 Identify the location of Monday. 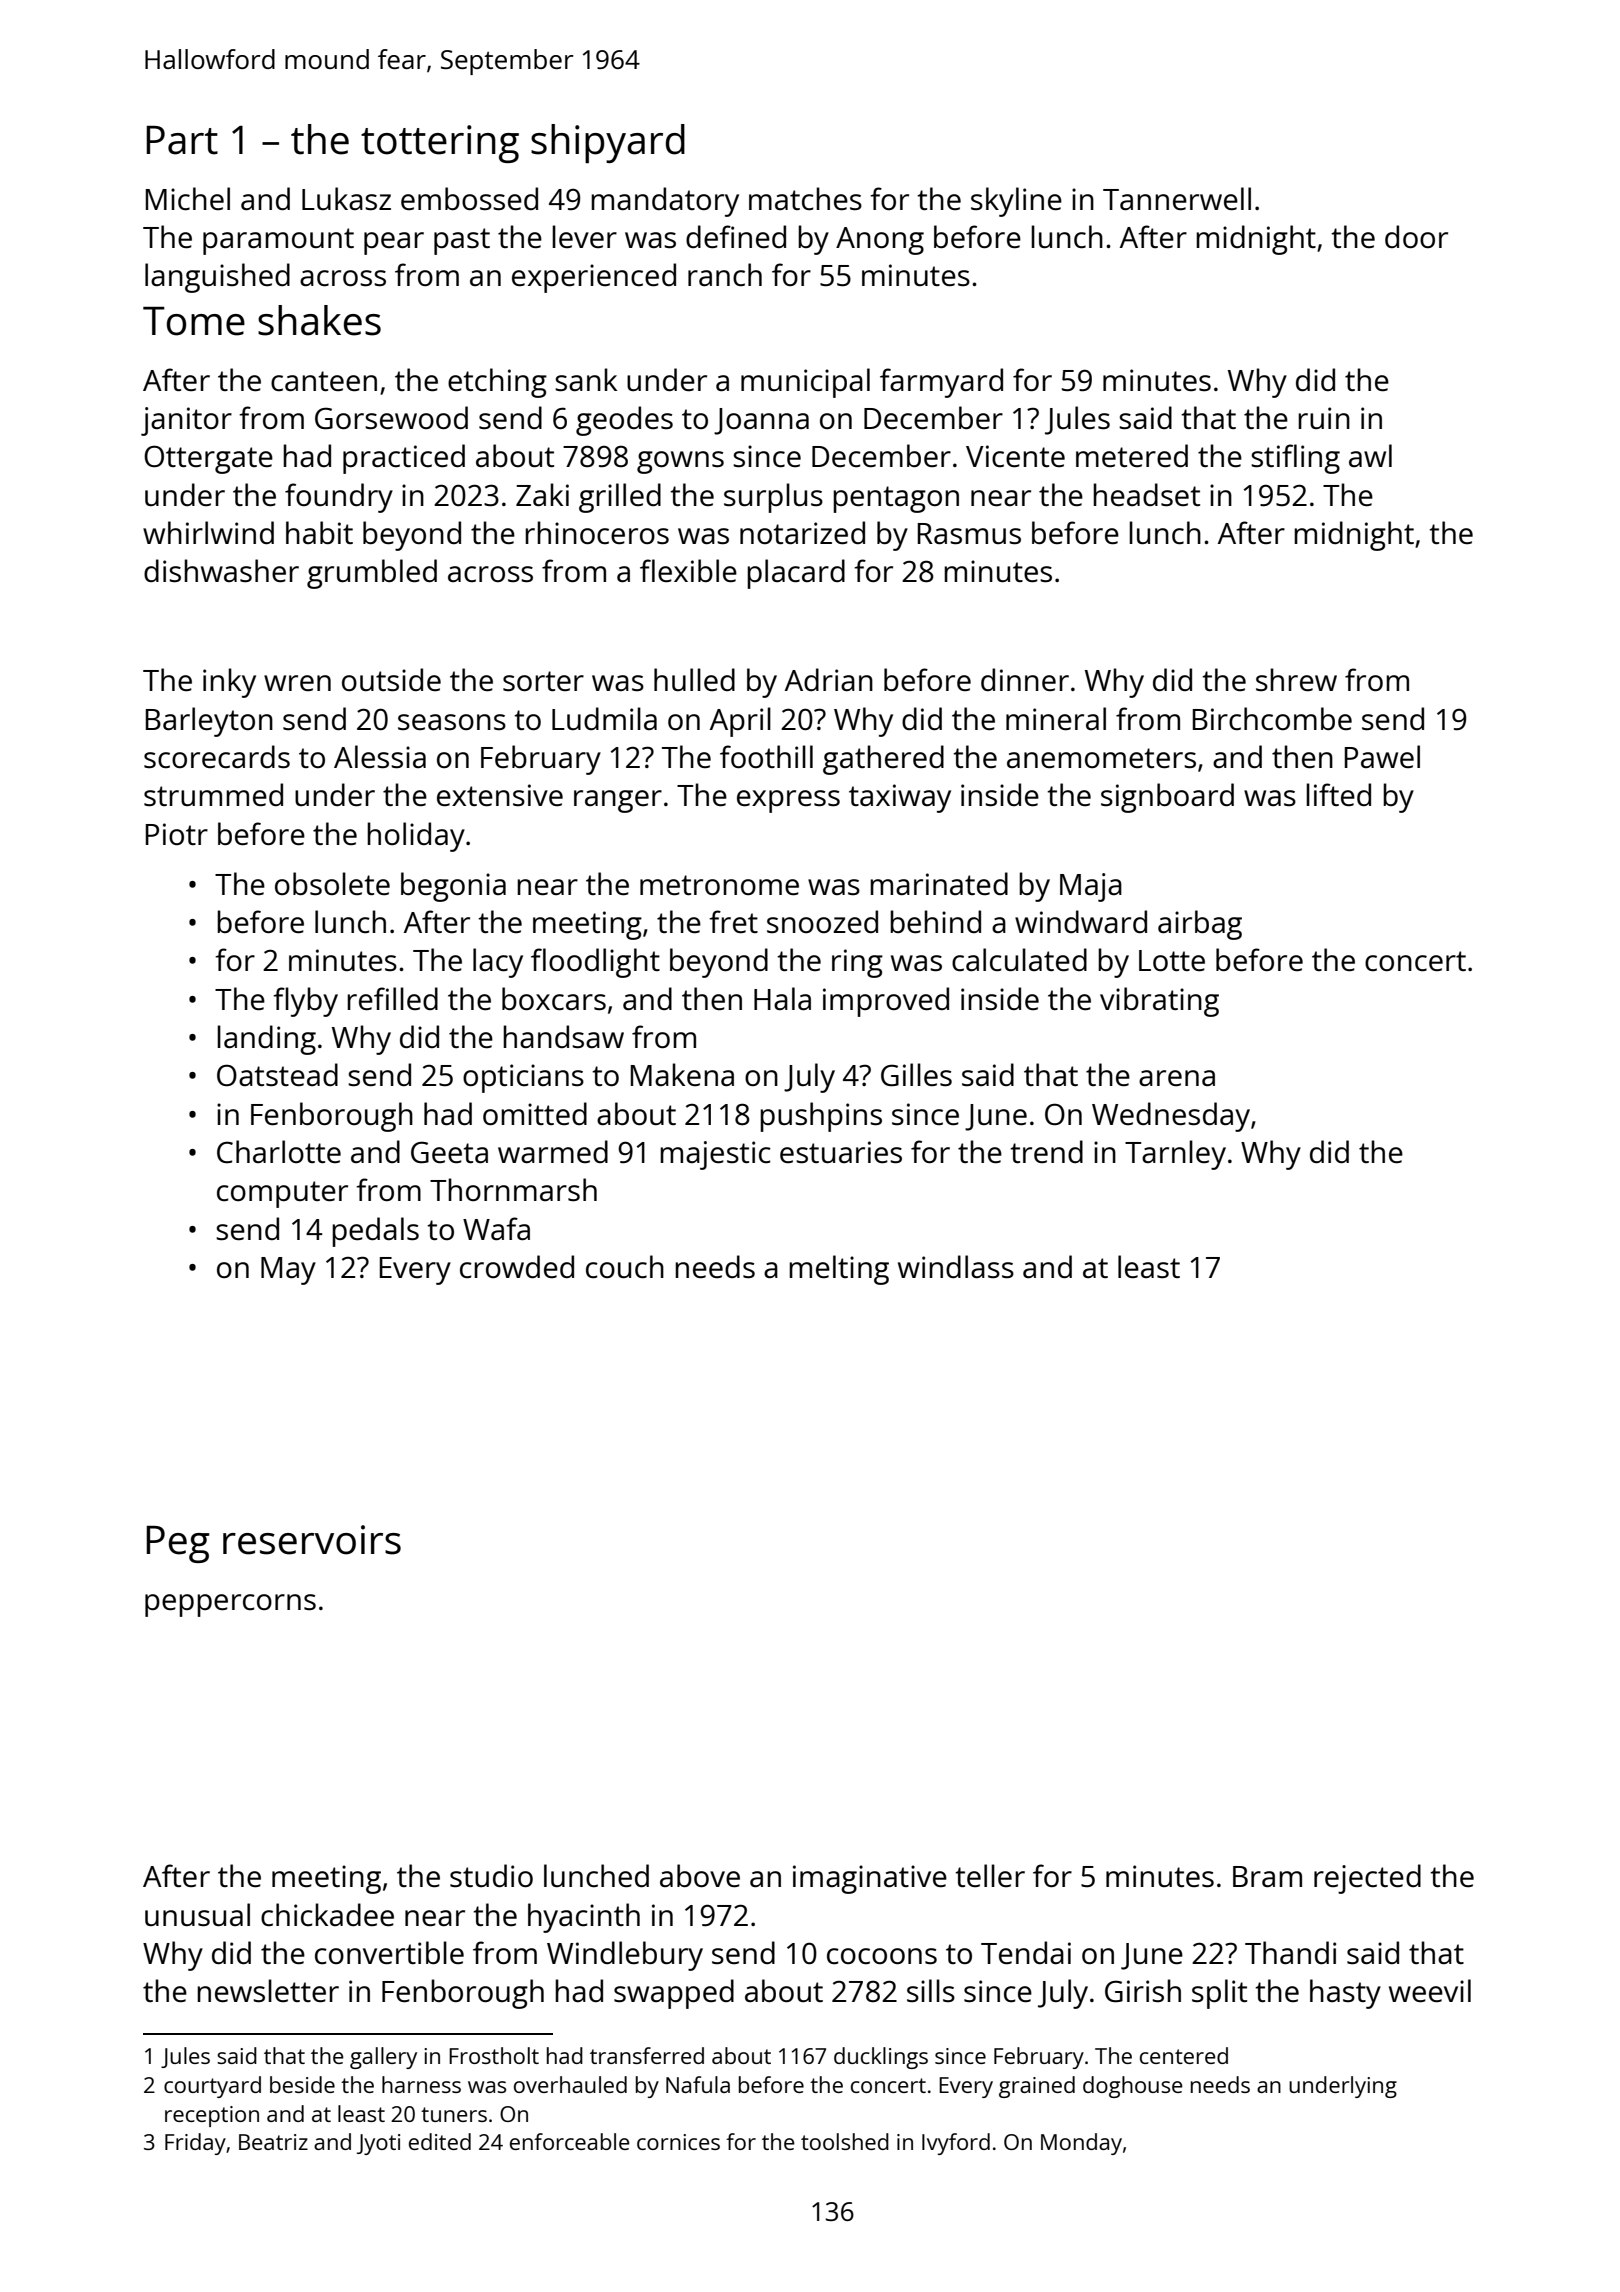
(1081, 2144).
